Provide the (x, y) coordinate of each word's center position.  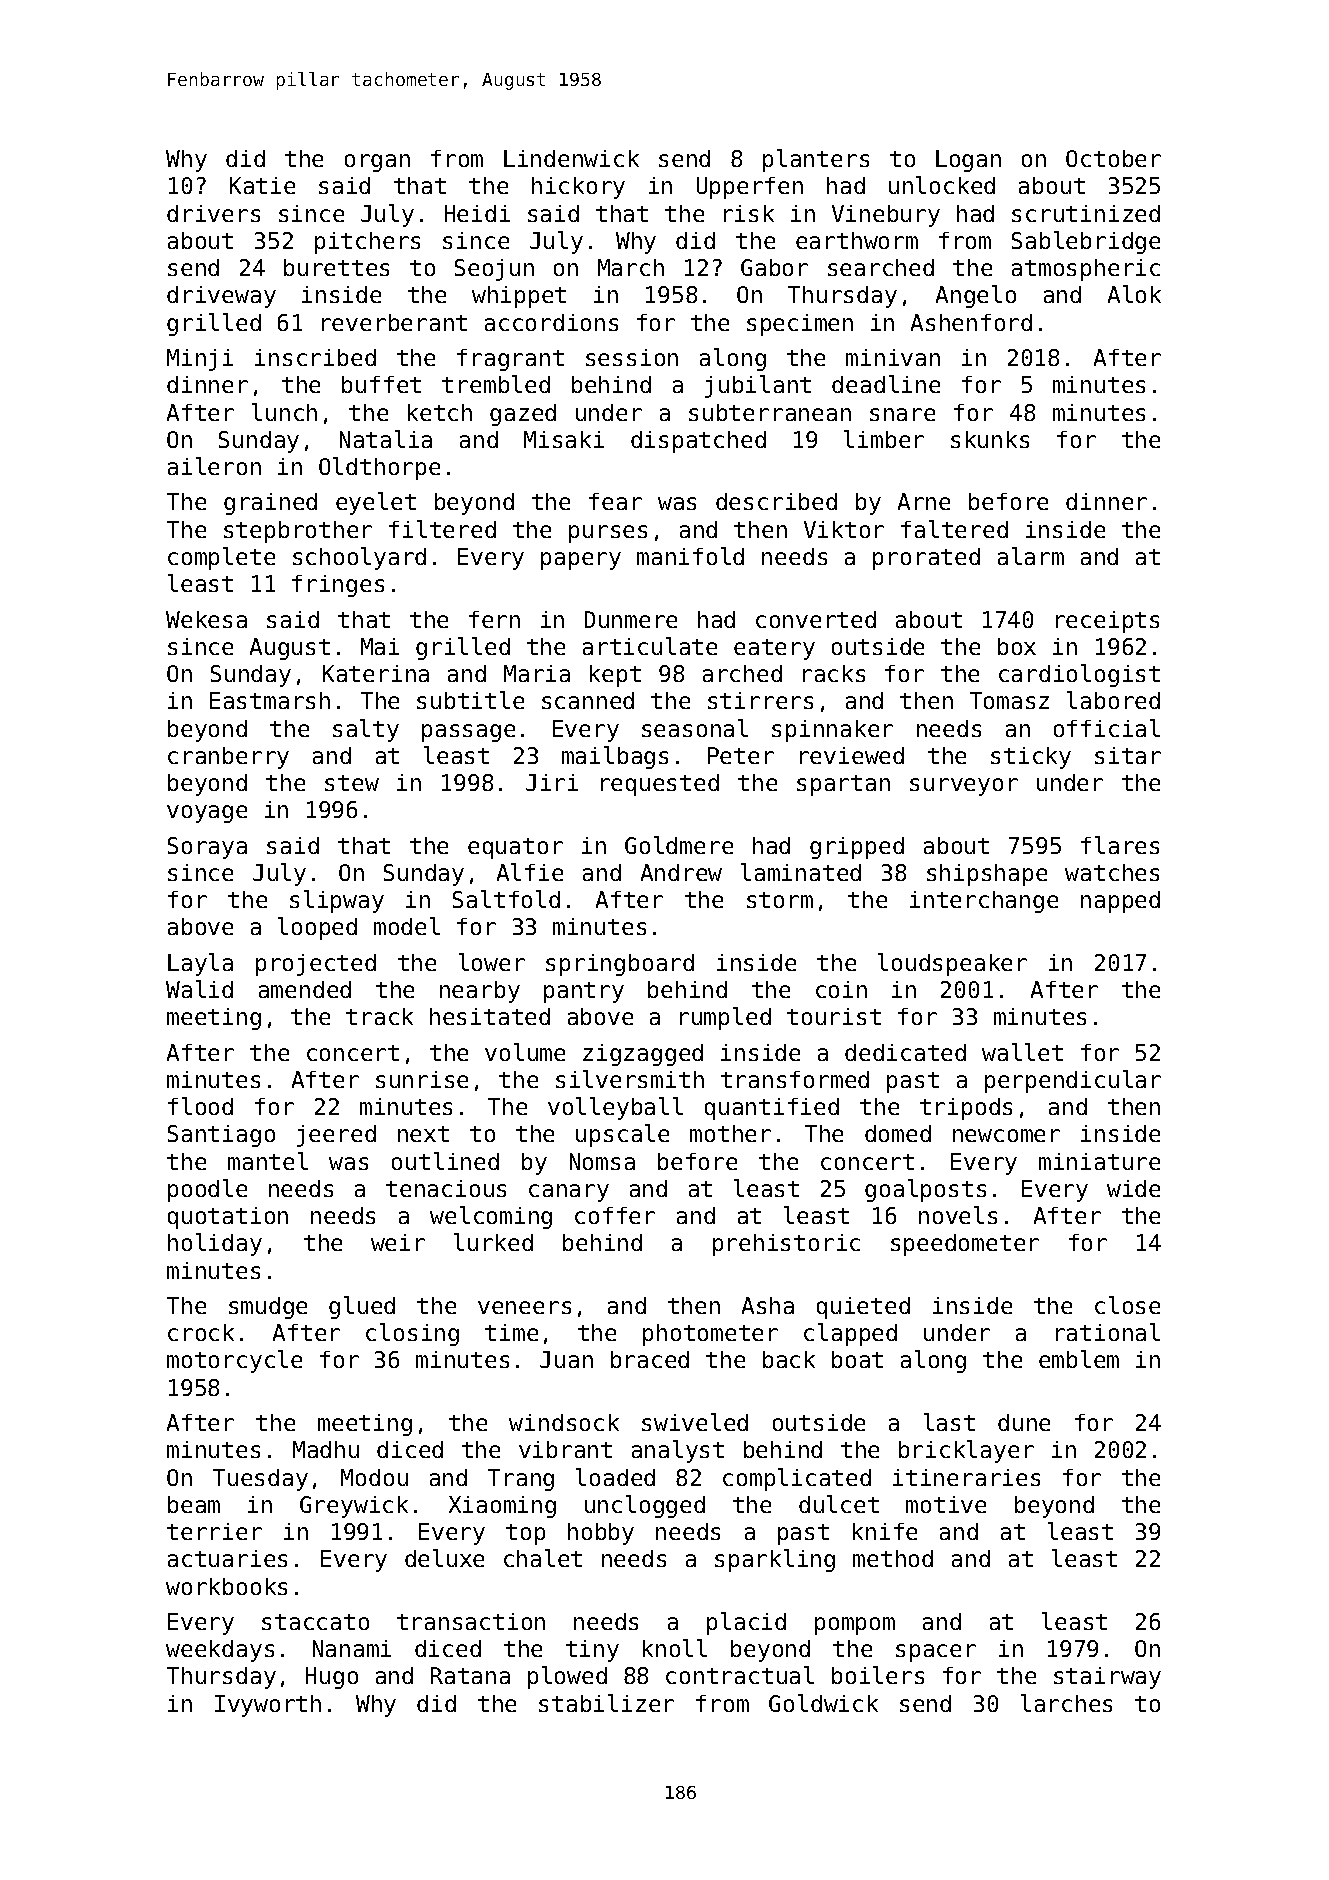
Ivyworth (268, 1706)
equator (515, 848)
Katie (262, 185)
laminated (801, 872)
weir (398, 1242)
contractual (740, 1675)
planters (816, 160)
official (1107, 728)
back (789, 1359)
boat (857, 1359)
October (1113, 158)
